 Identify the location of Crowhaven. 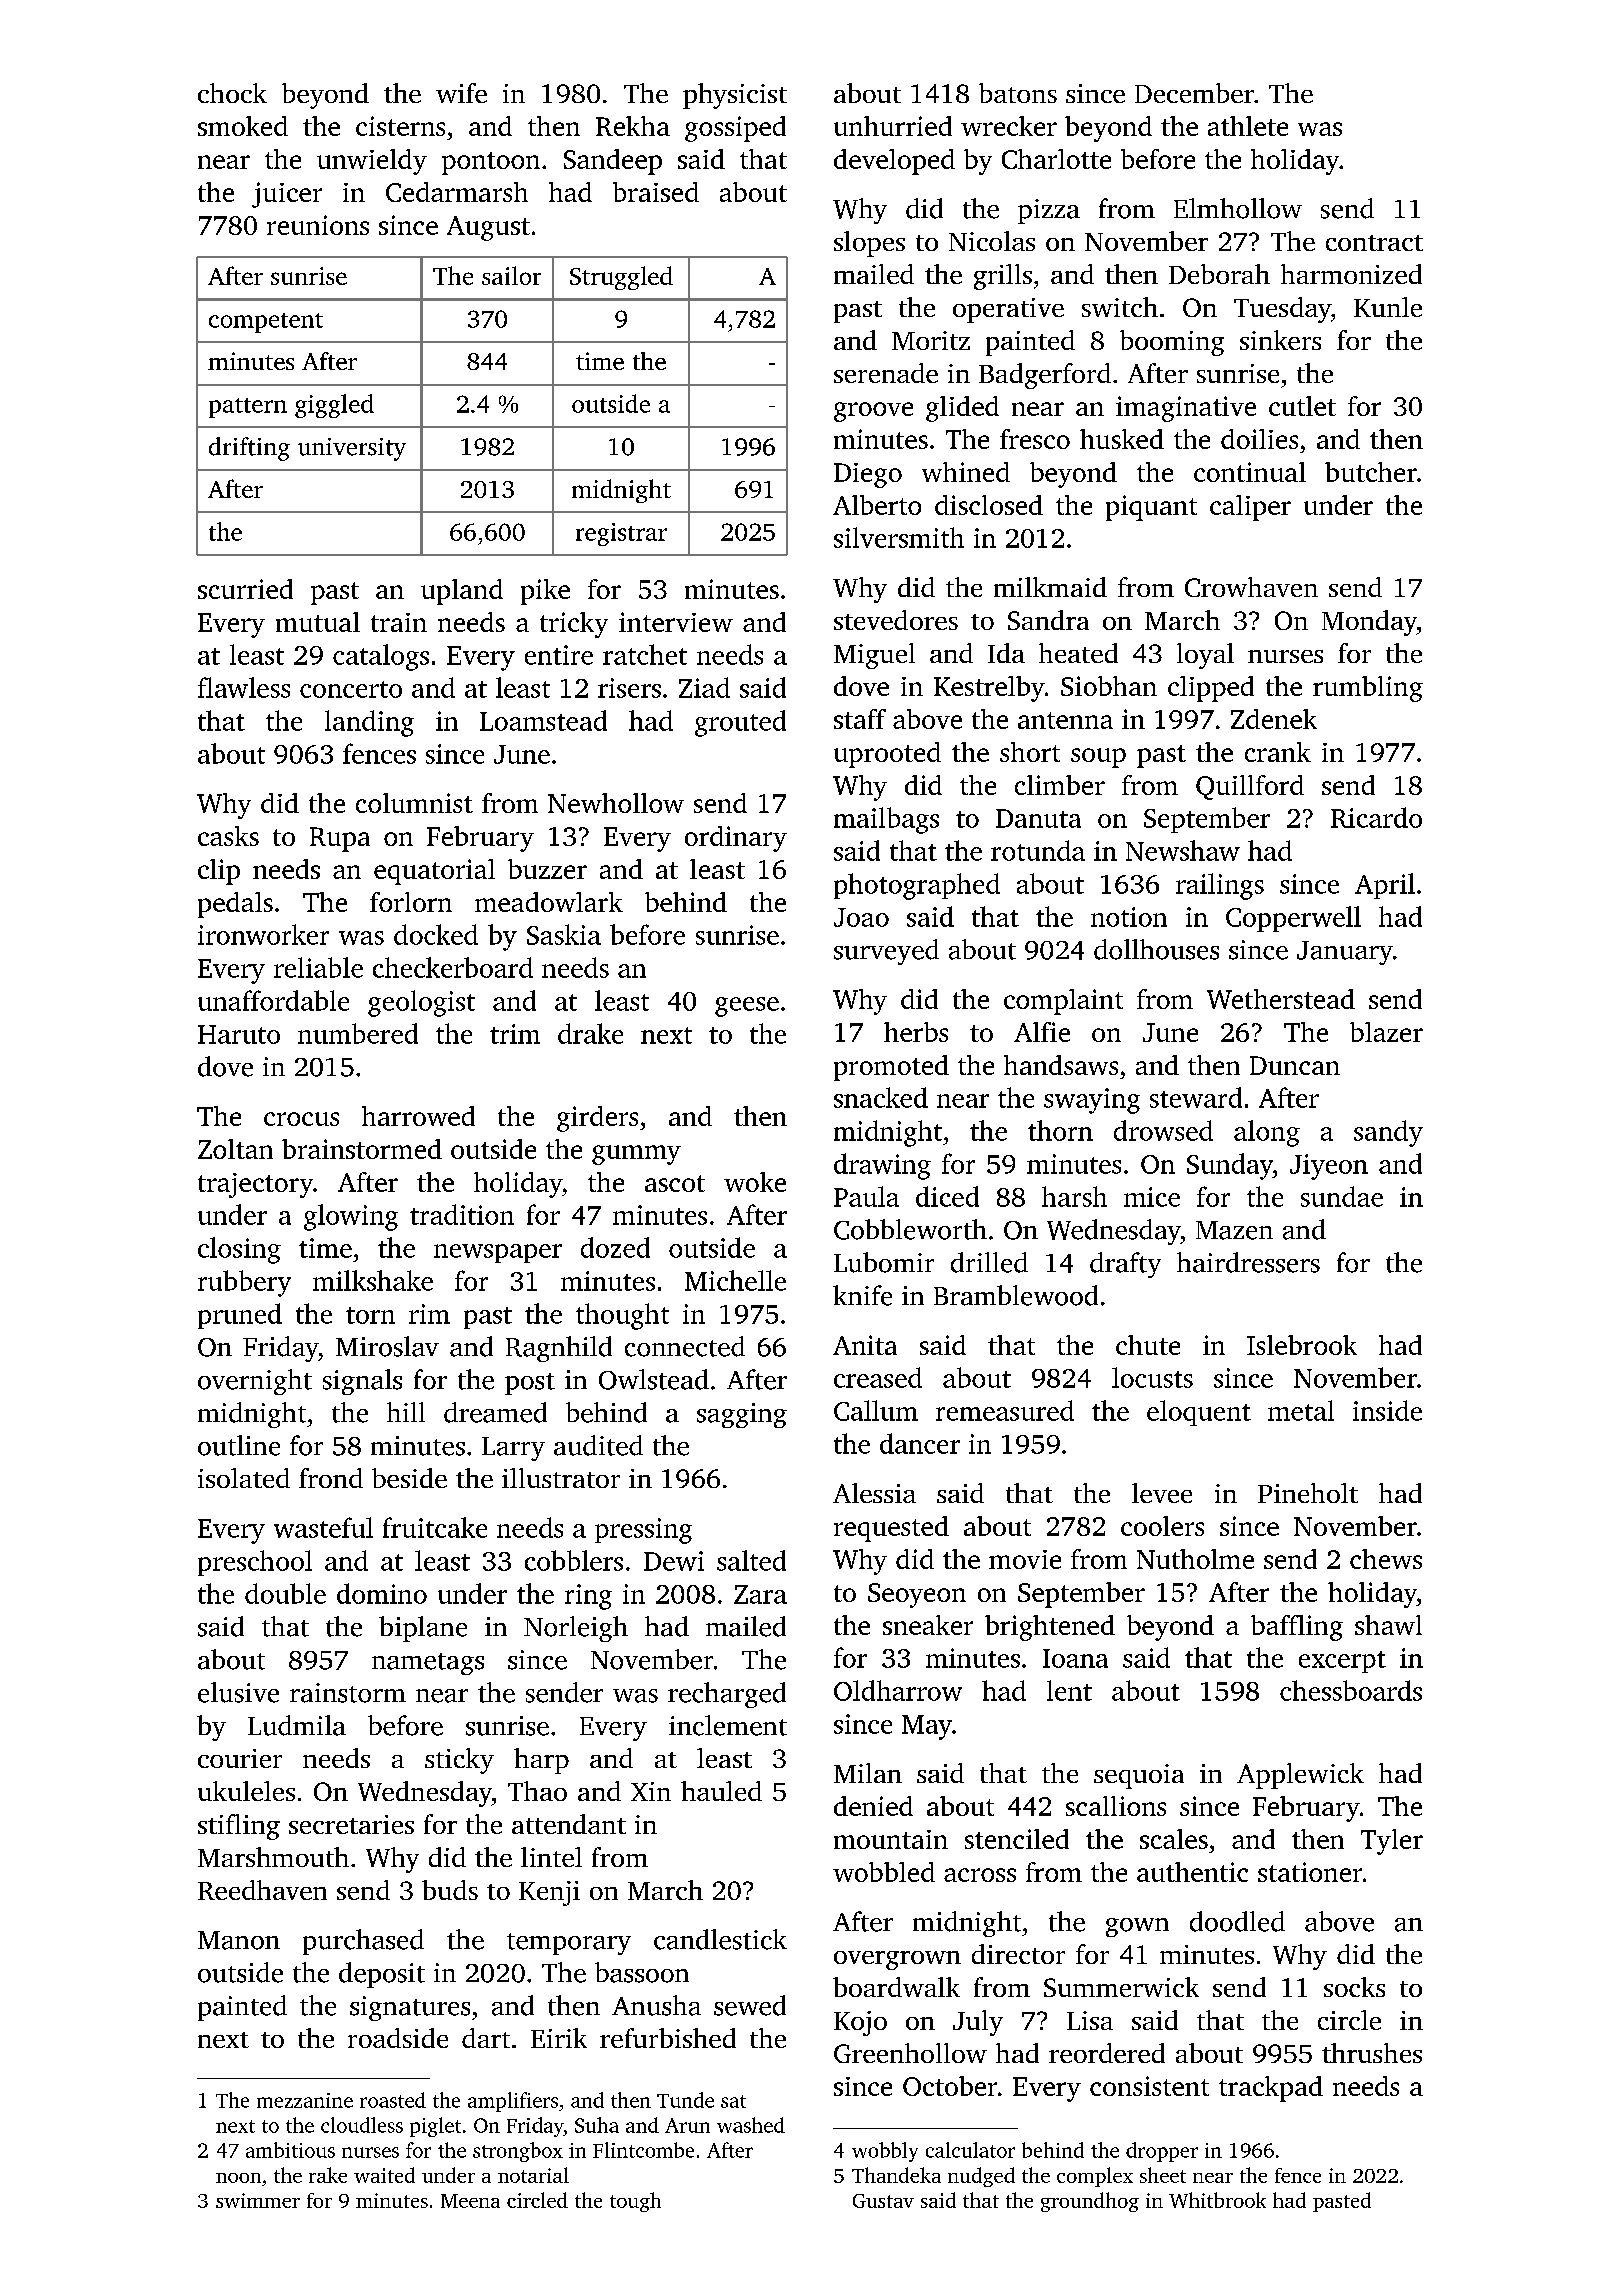
(1251, 587).
